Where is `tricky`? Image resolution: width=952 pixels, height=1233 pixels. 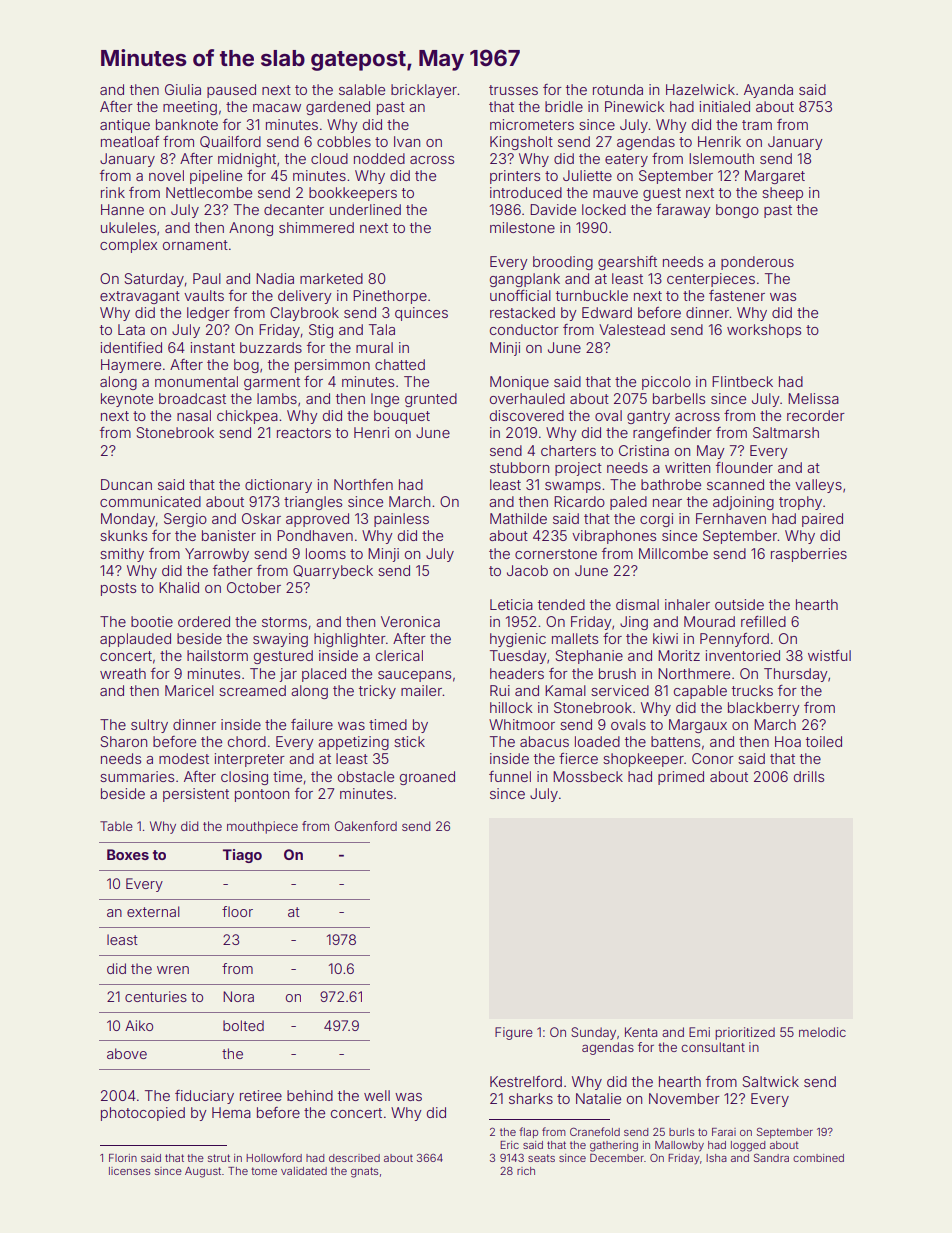 tricky is located at coordinates (377, 692).
